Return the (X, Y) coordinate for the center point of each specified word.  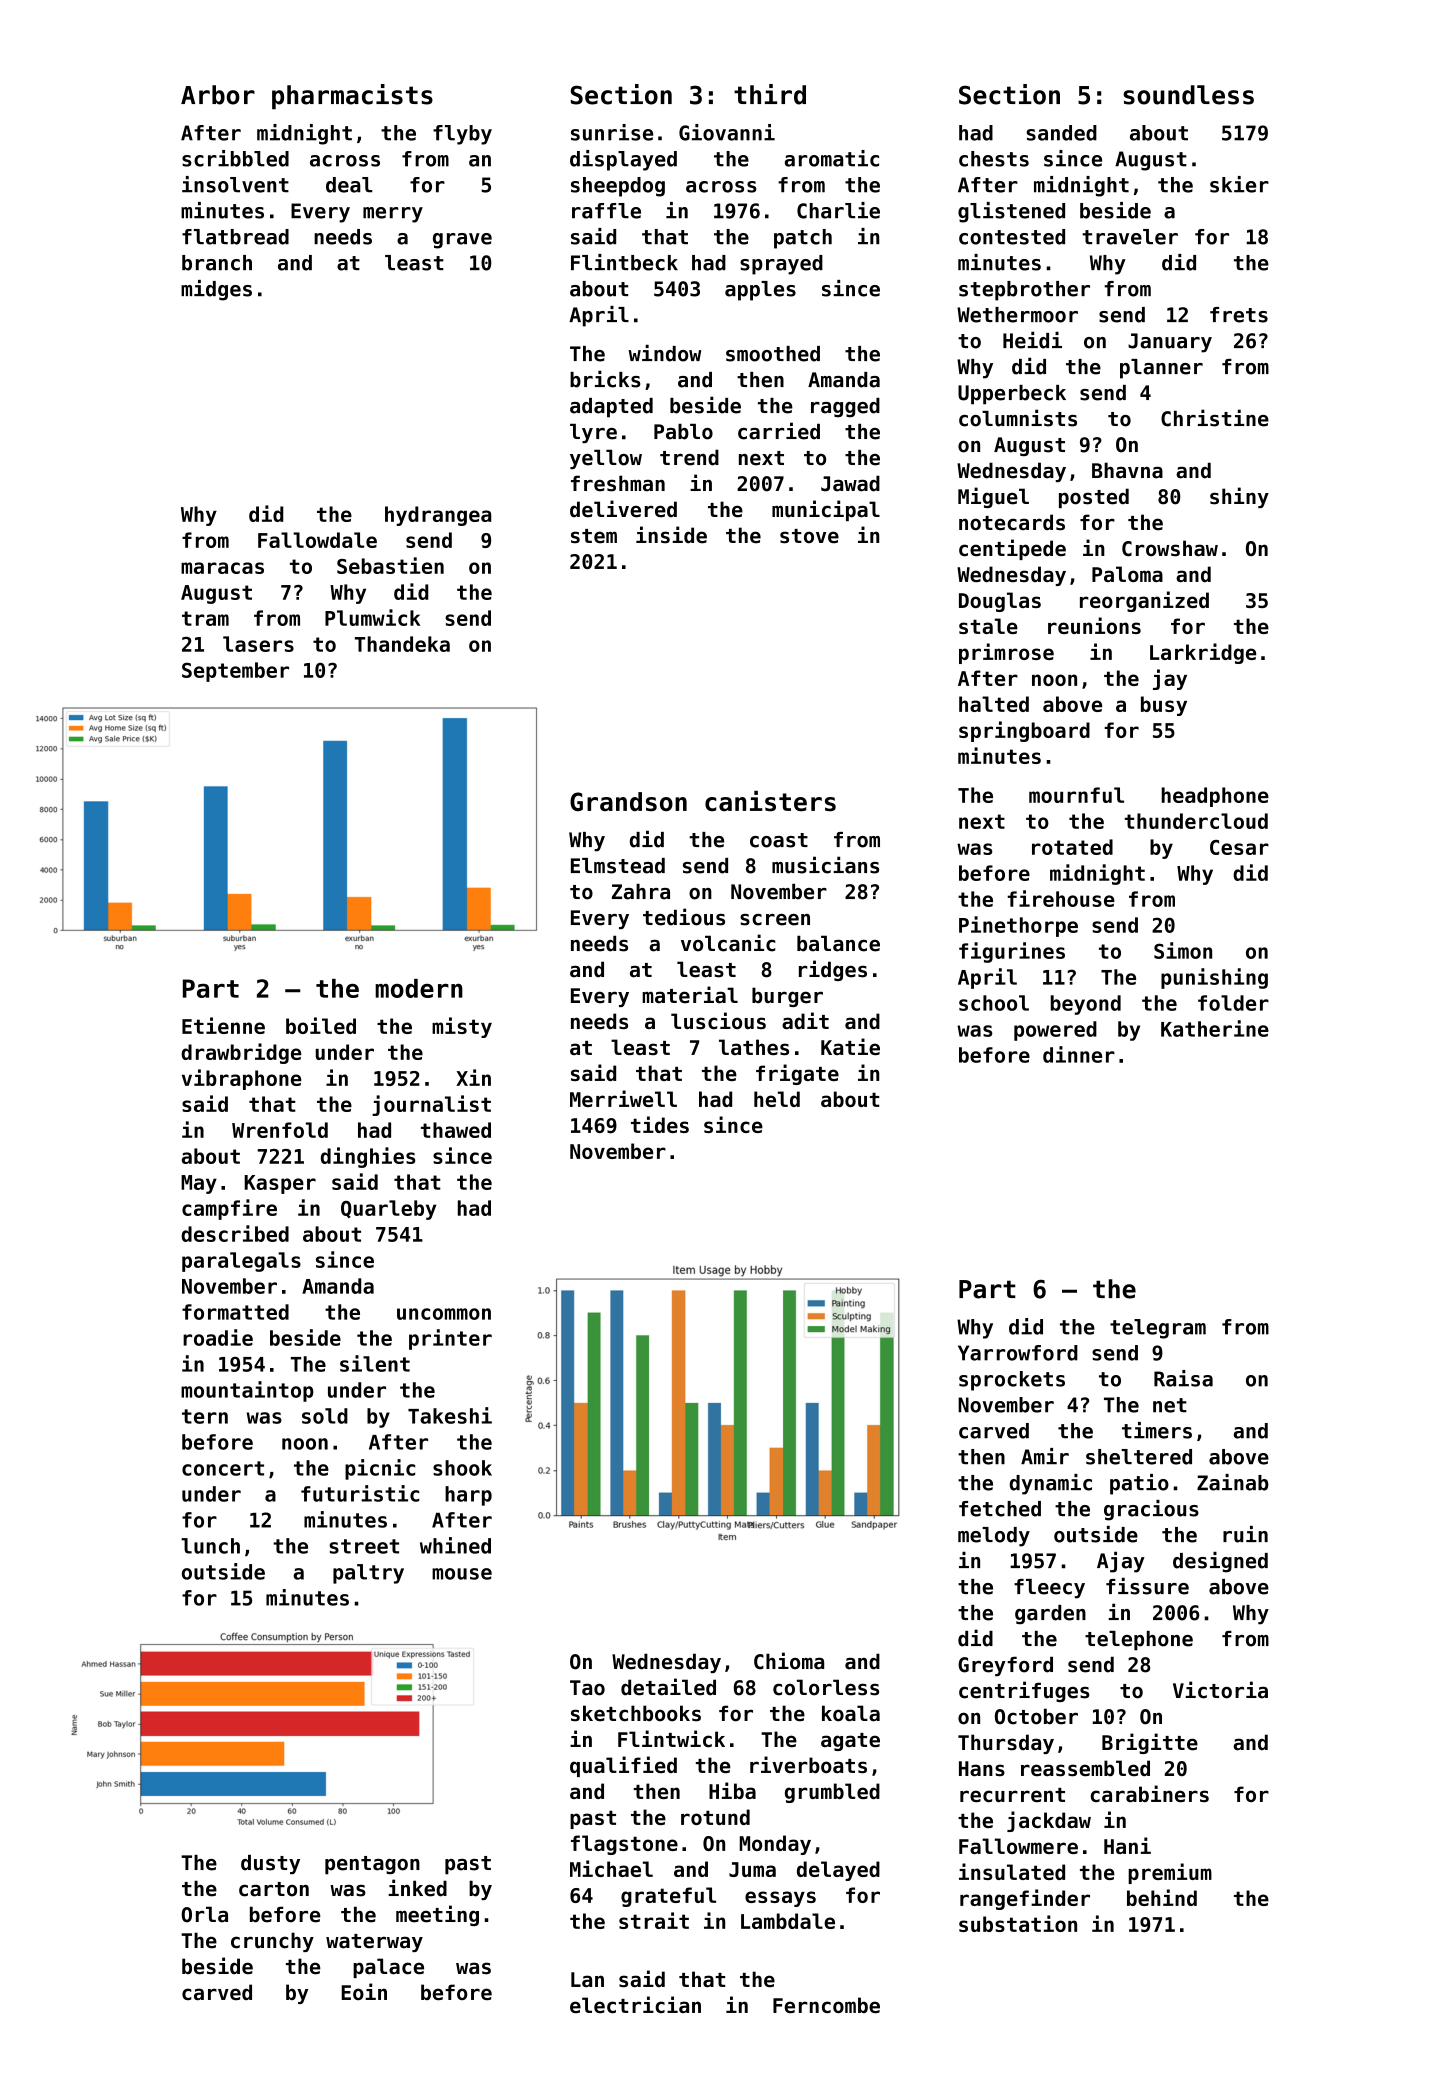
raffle (606, 211)
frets (1239, 315)
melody (994, 1537)
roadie (218, 1337)
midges (216, 290)
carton (274, 1889)
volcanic (728, 943)
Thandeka (402, 644)
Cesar (1239, 847)
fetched (1000, 1509)
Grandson (628, 802)
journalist (431, 1105)
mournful (1076, 795)
